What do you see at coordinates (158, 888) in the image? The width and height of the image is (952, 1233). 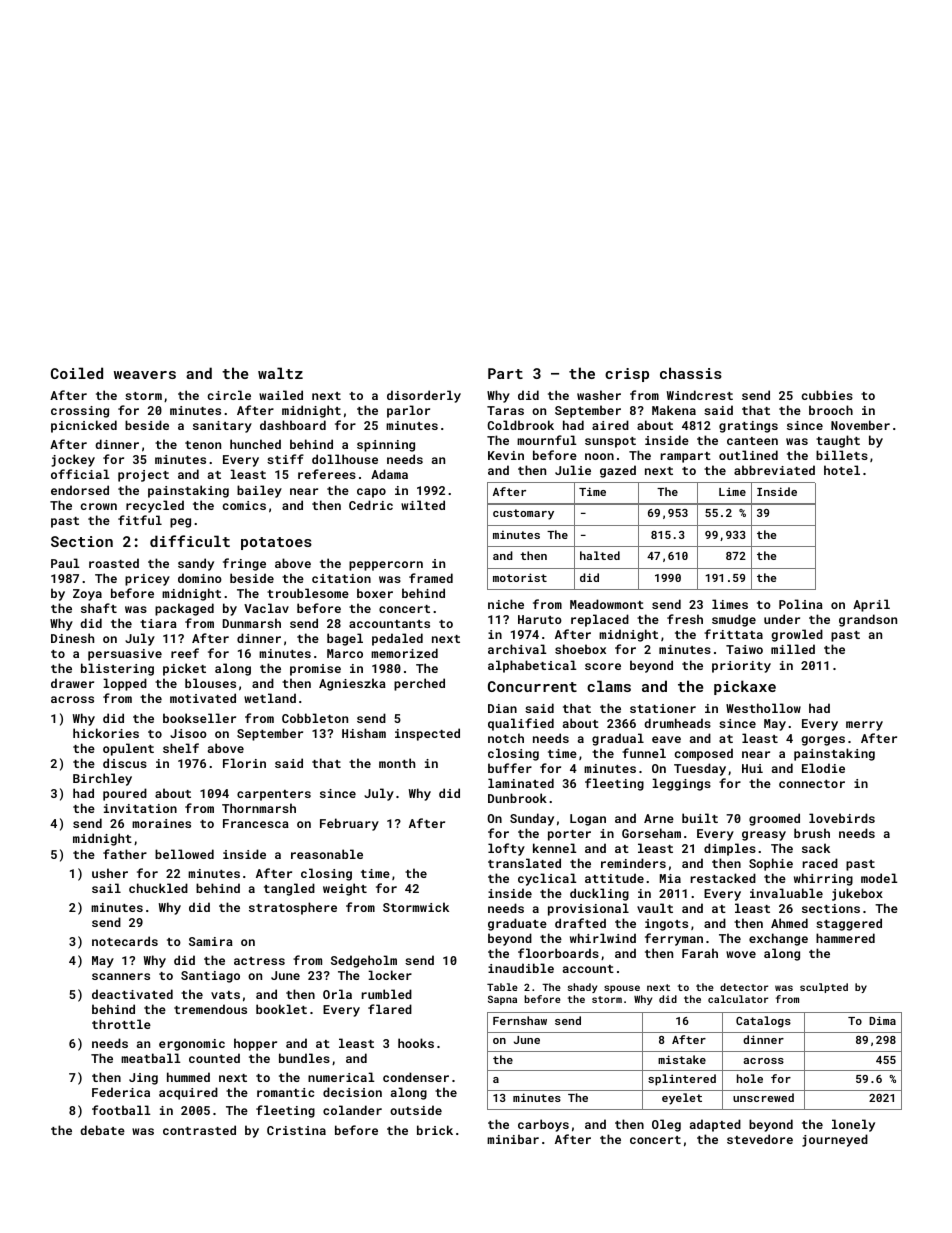 I see `chuckled` at bounding box center [158, 888].
